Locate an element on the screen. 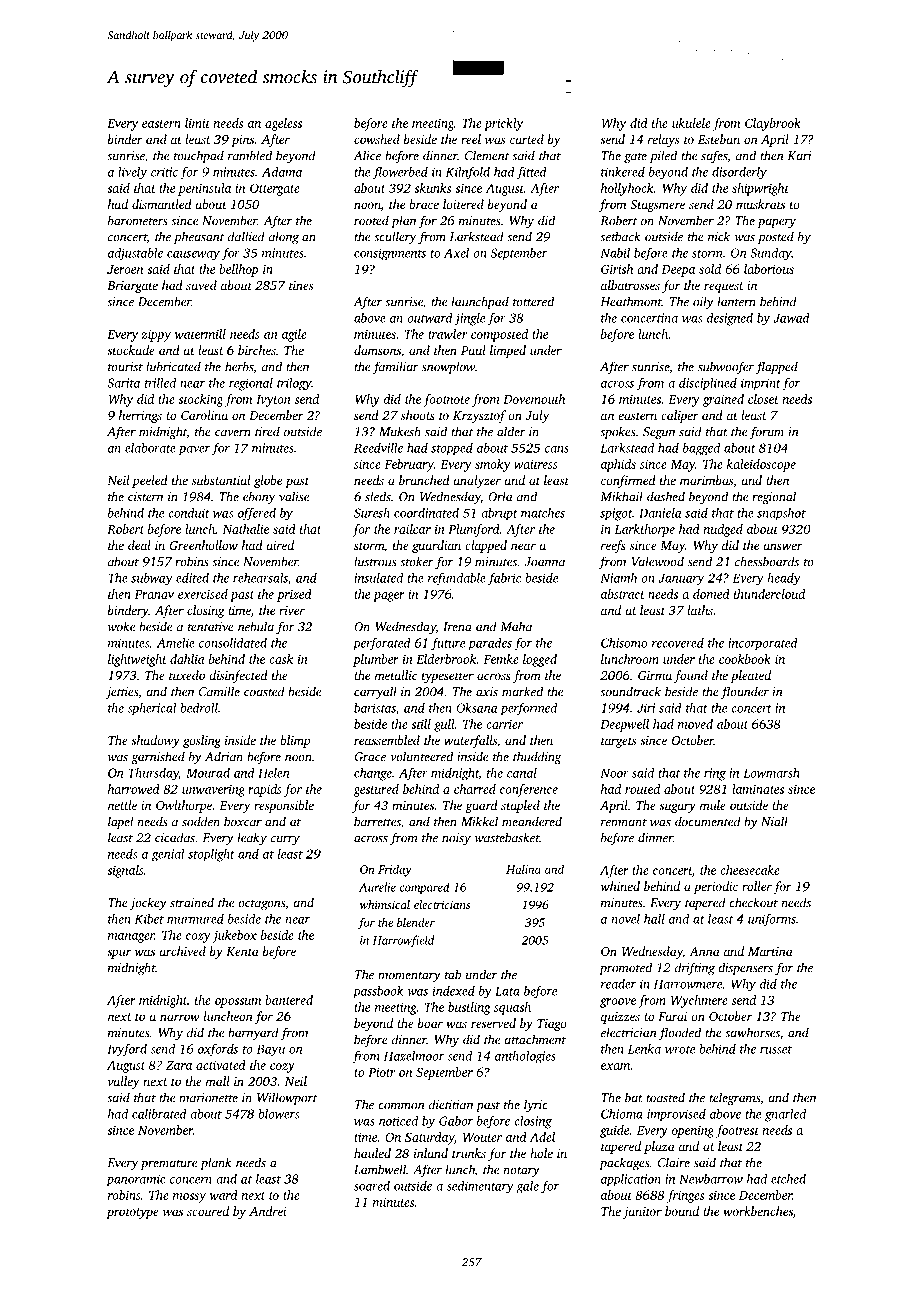 This screenshot has height=1308, width=924. Kari is located at coordinates (799, 156).
